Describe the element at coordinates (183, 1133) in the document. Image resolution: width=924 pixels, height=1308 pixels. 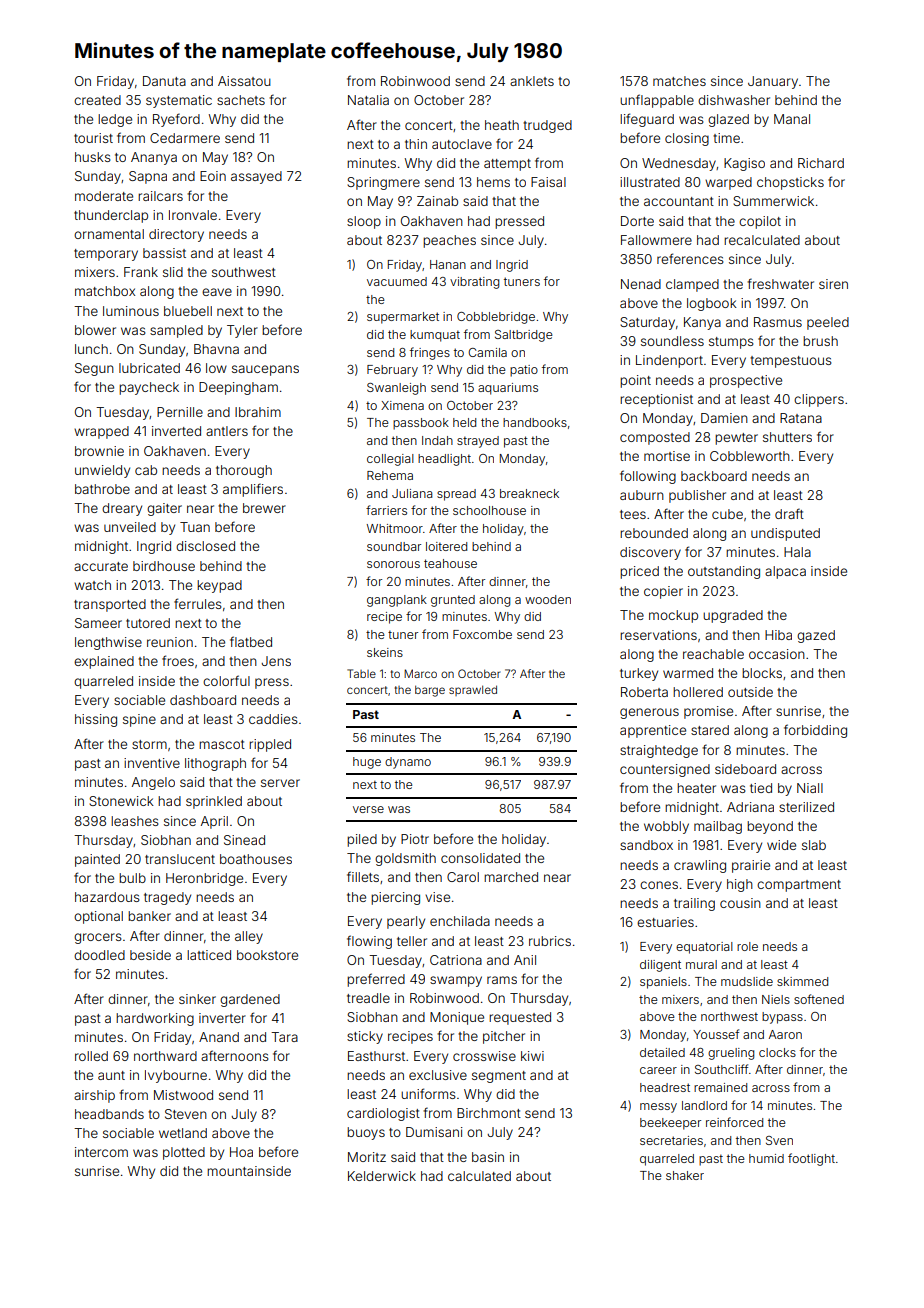
I see `wetland` at that location.
